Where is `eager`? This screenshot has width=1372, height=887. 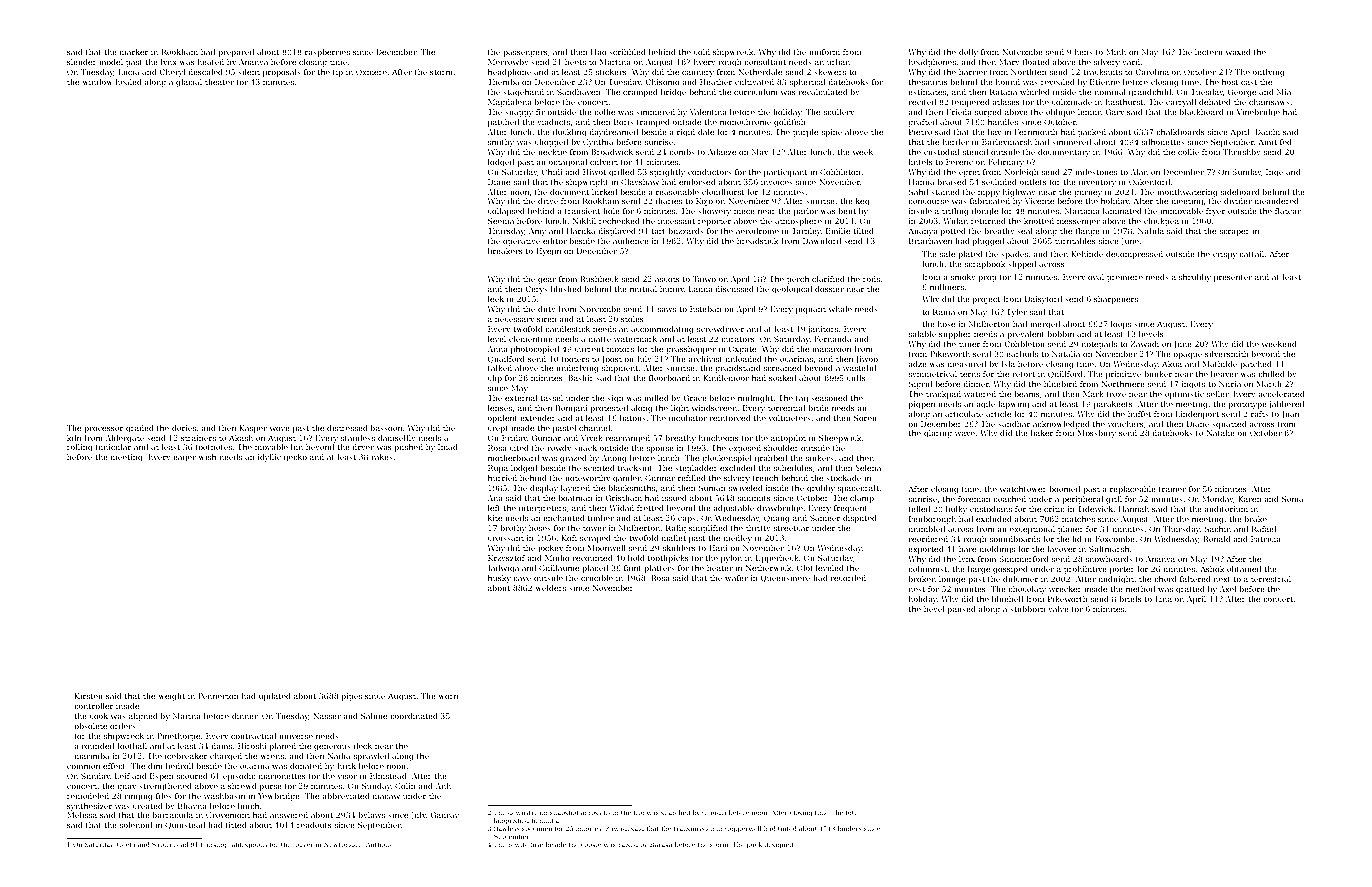 eager is located at coordinates (184, 459).
